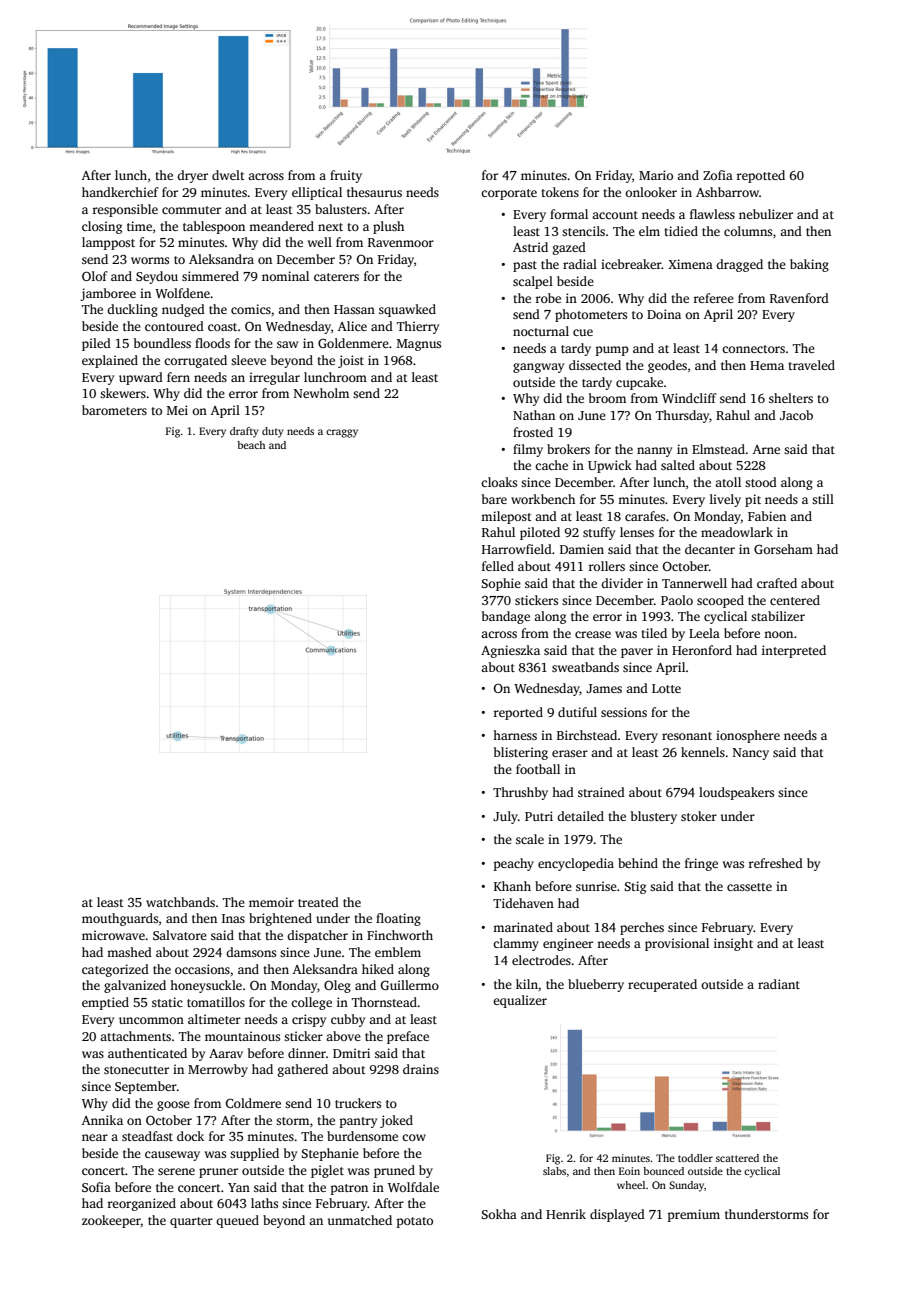 This image has width=924, height=1308. I want to click on watchbands, so click(180, 902).
